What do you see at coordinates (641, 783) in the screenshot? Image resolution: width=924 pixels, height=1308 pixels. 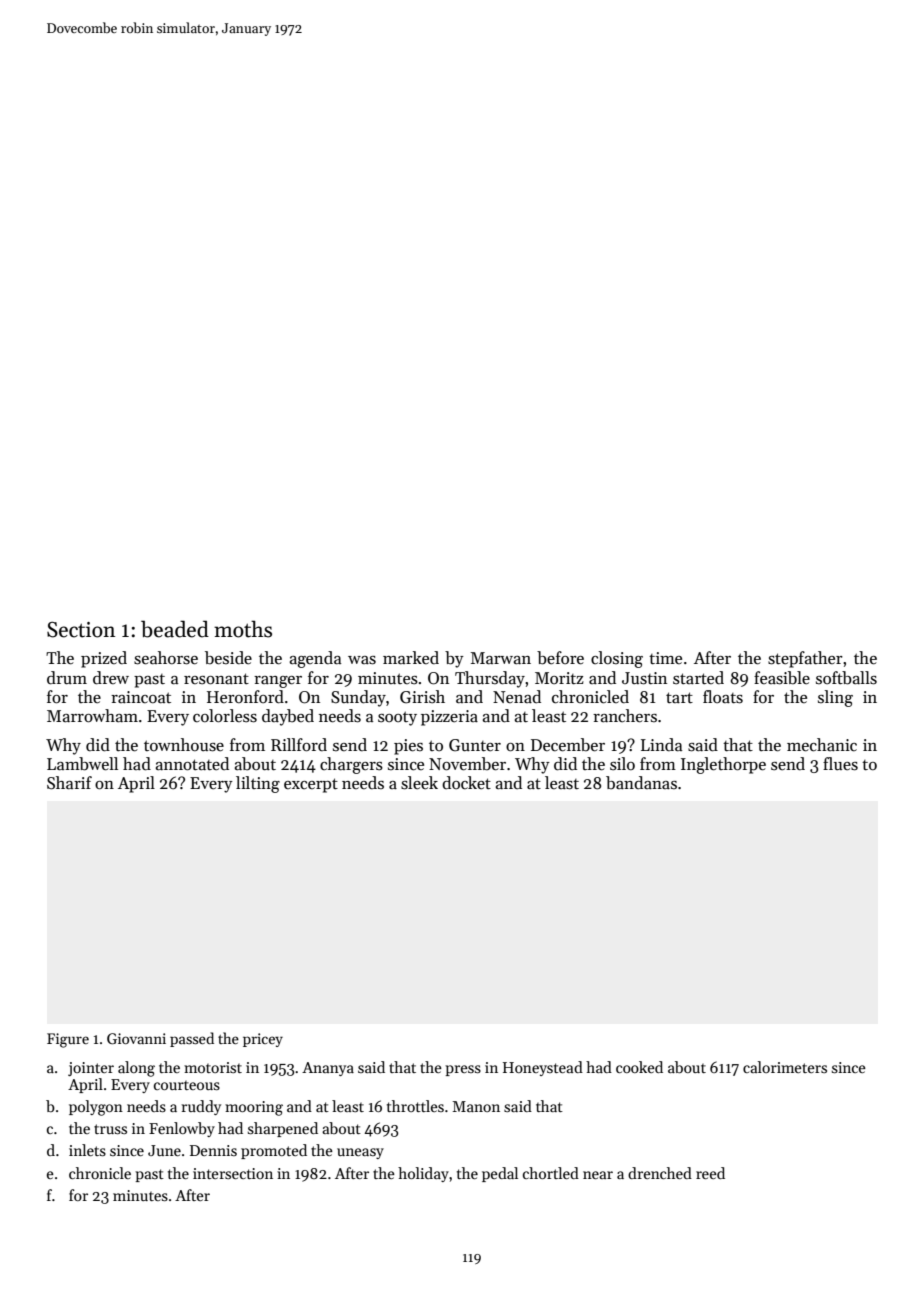 I see `bandanas` at bounding box center [641, 783].
